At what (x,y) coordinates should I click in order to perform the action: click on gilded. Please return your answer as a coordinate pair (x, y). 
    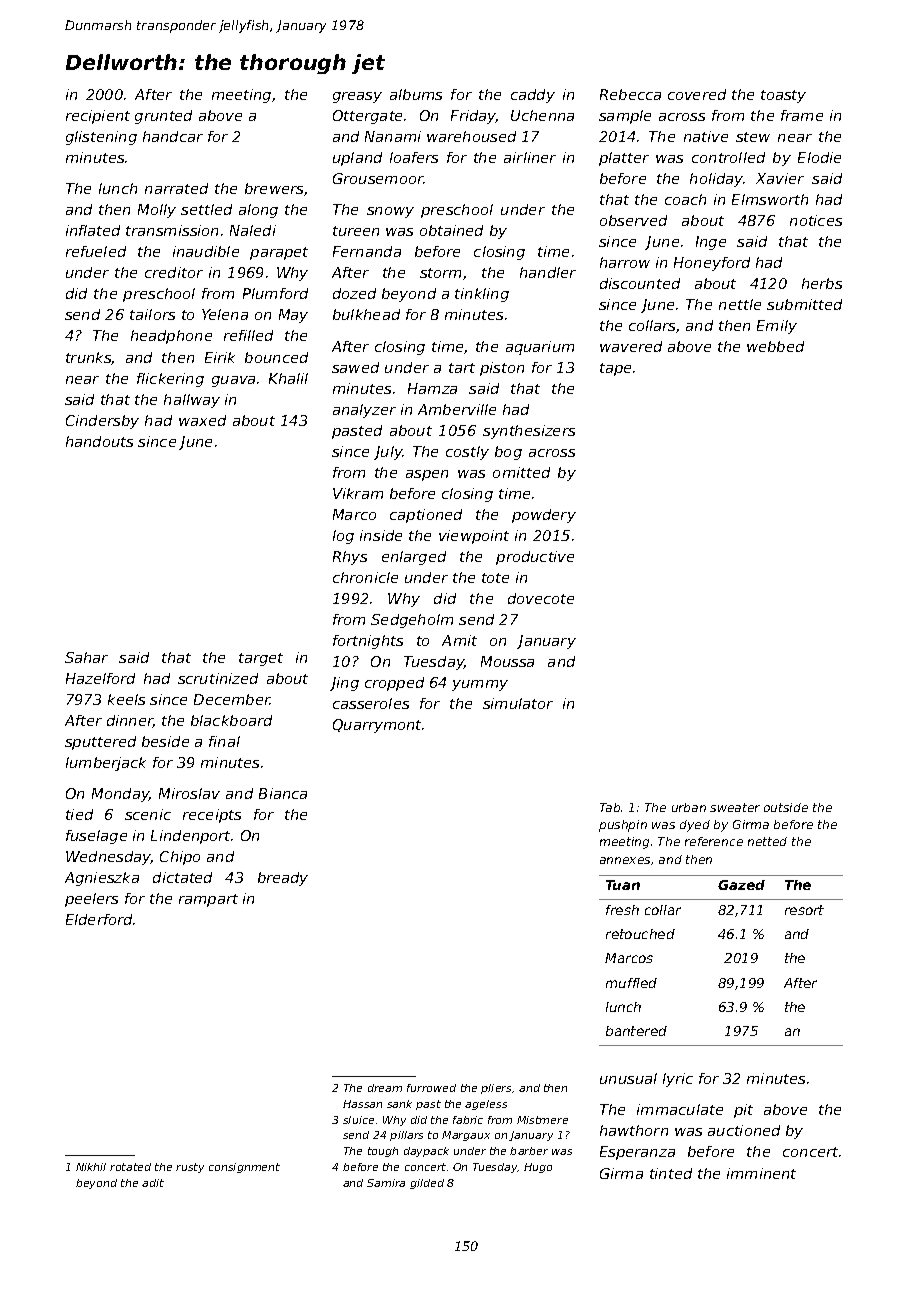
    Looking at the image, I should click on (427, 1184).
